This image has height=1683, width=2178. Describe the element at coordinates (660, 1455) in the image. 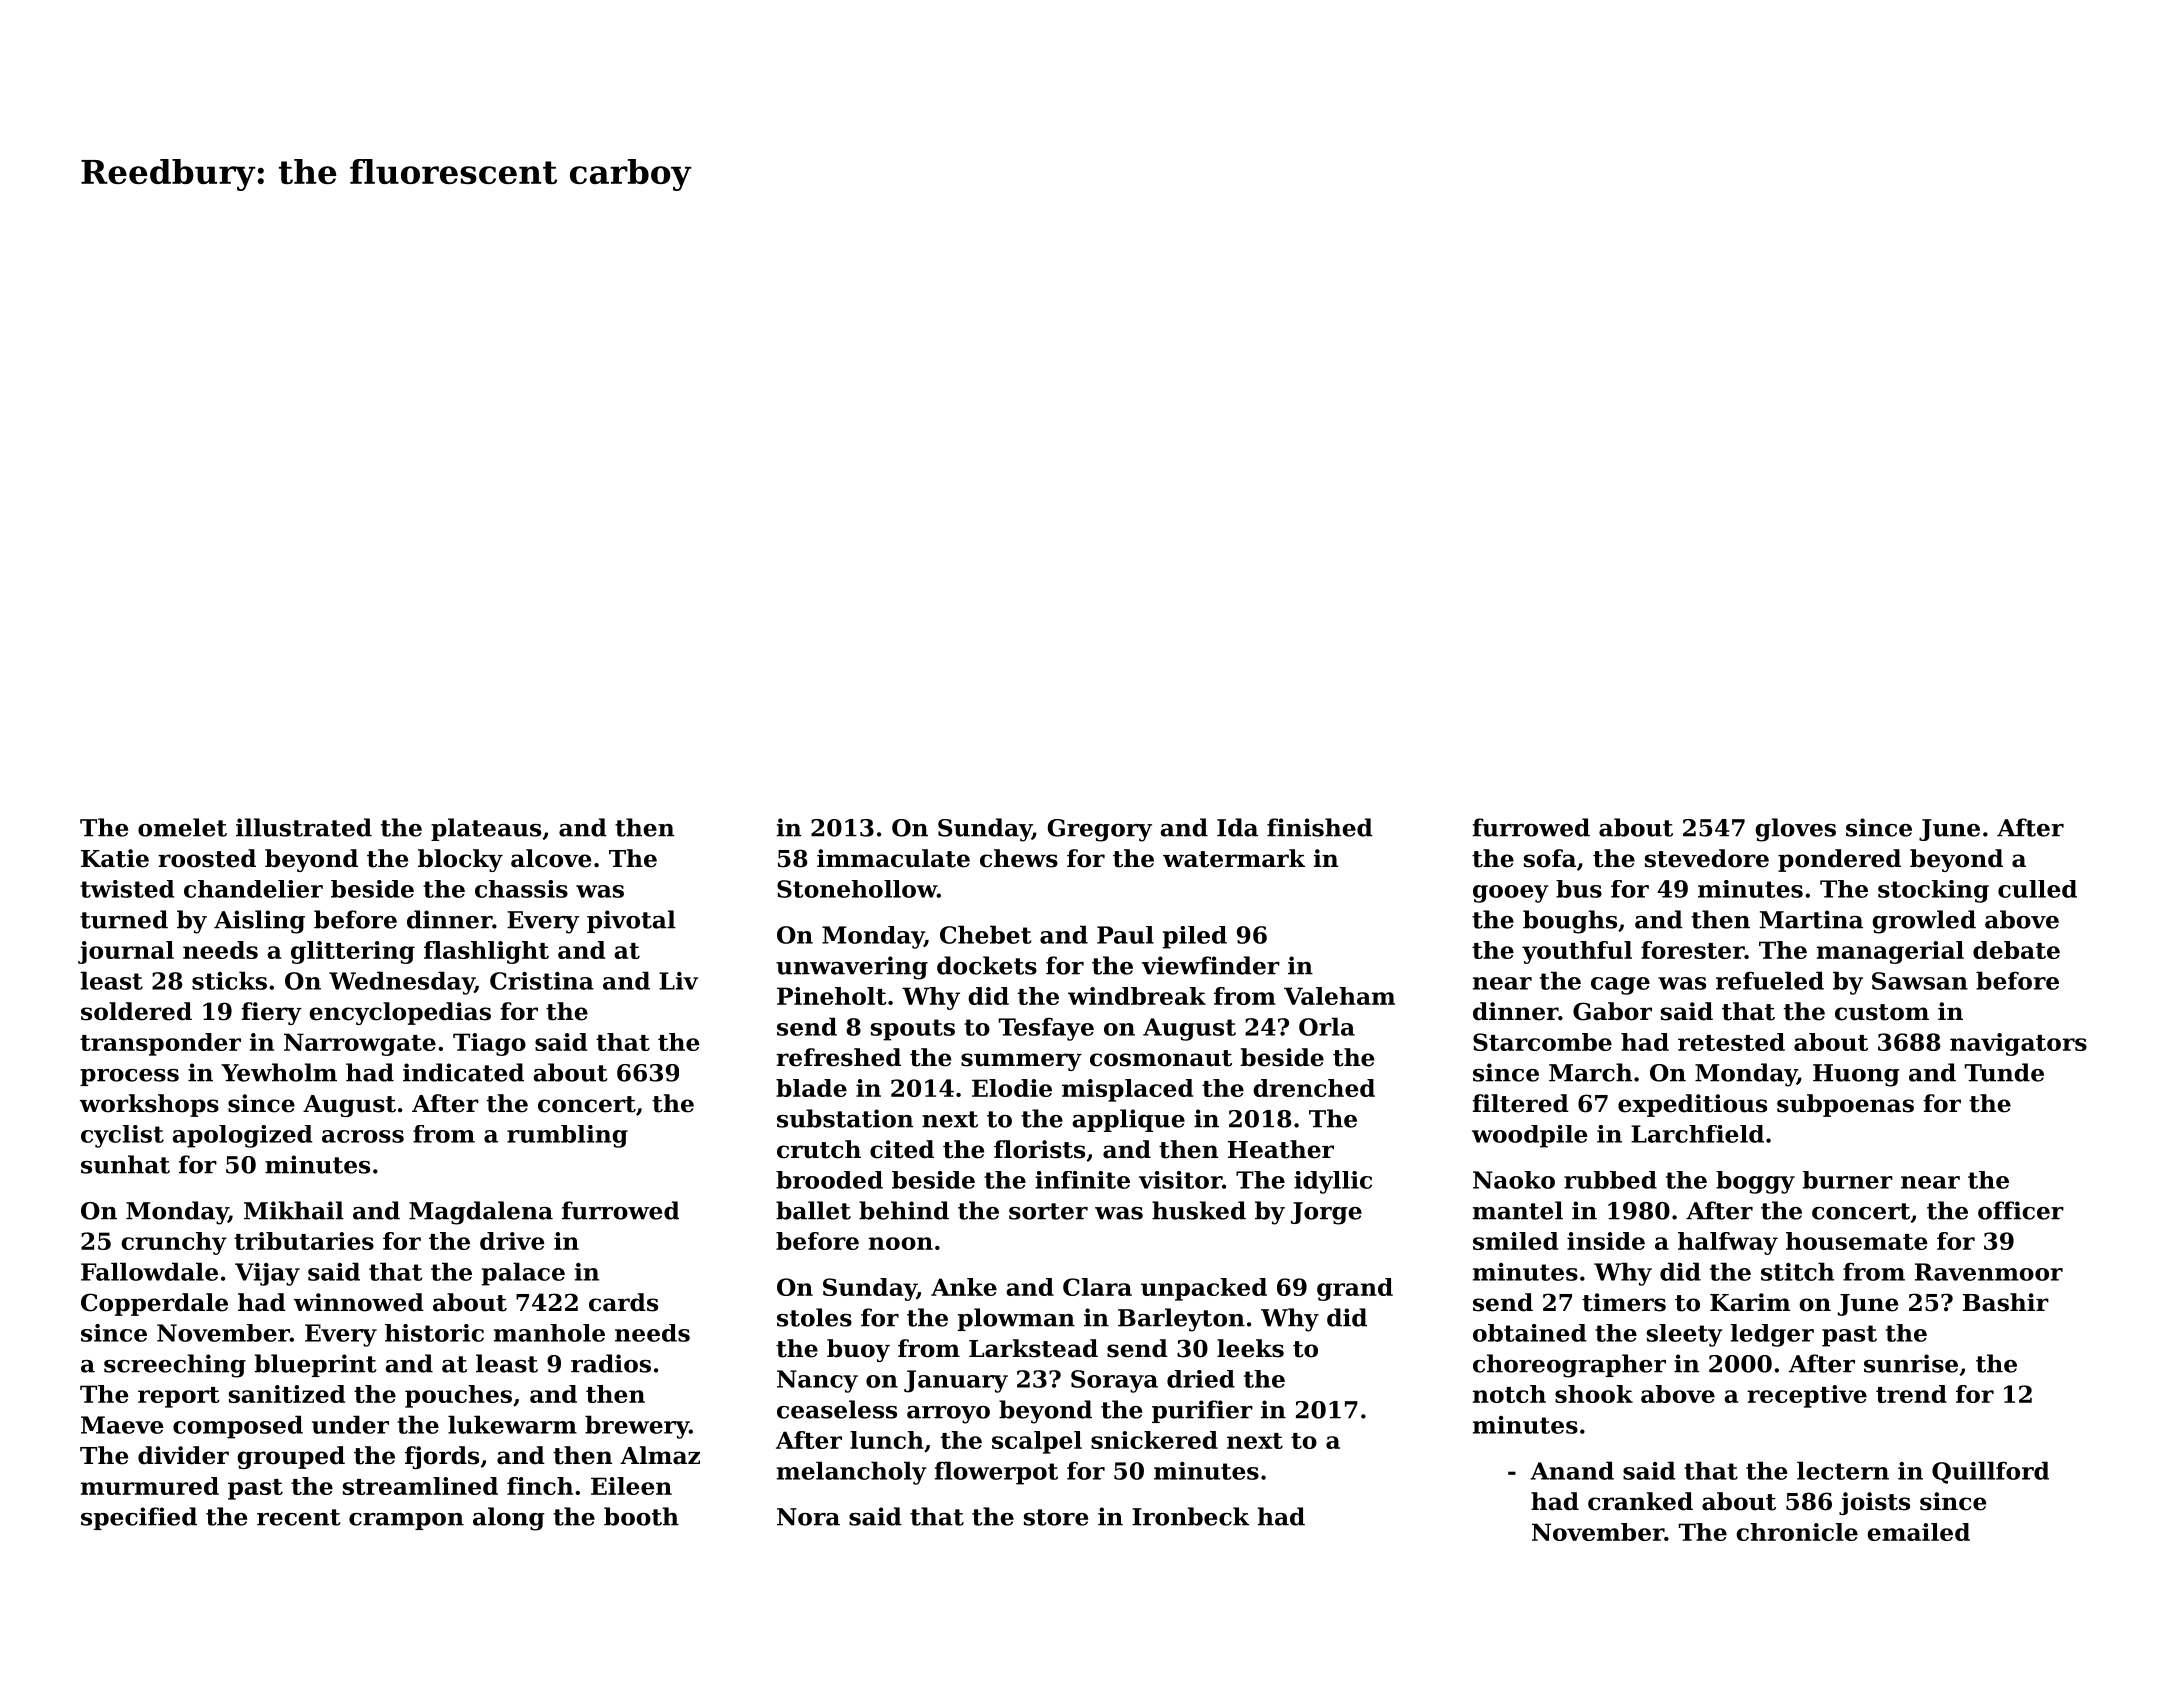

I see `Almaz` at that location.
